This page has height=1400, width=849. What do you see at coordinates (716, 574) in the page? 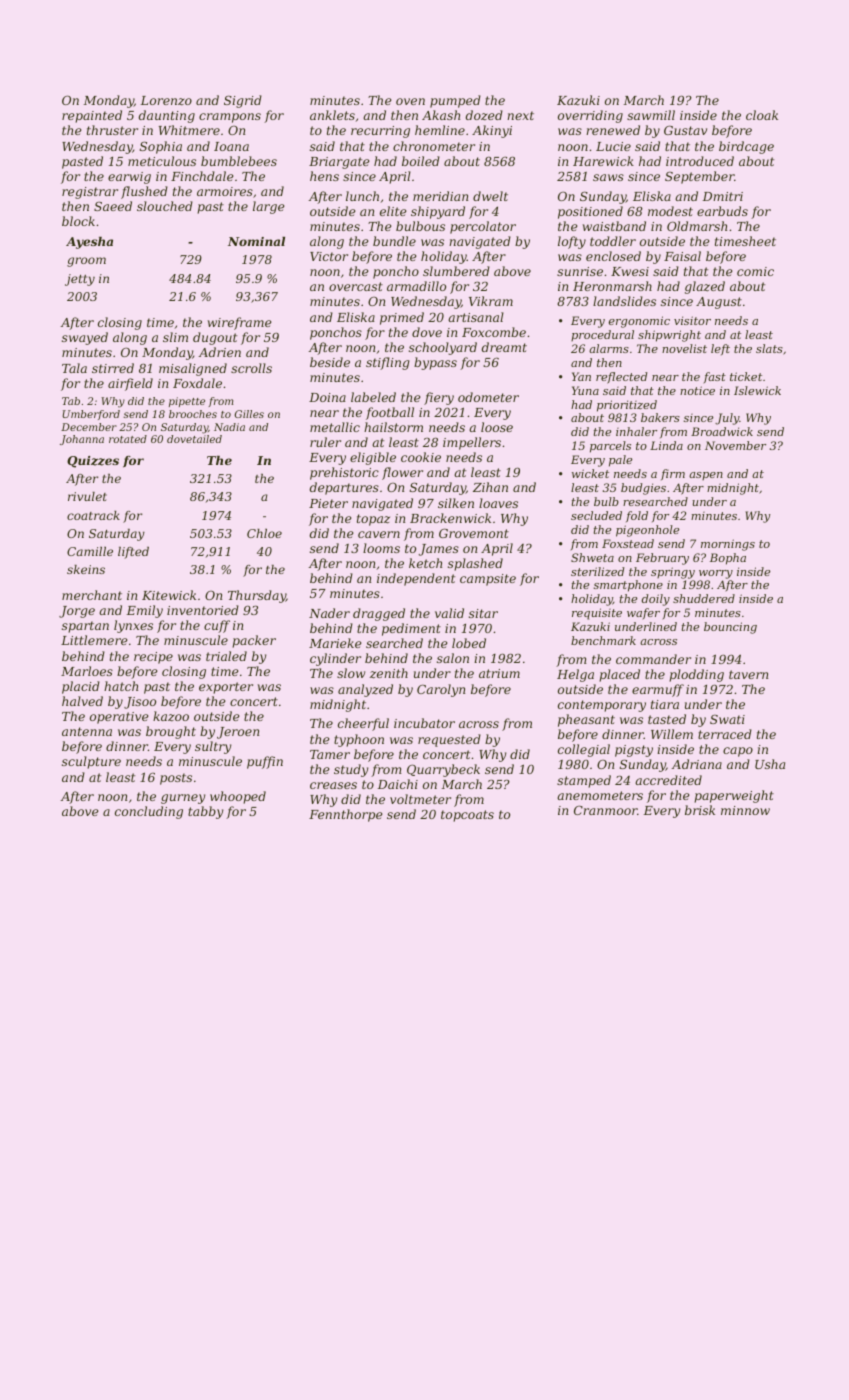
I see `worry` at bounding box center [716, 574].
